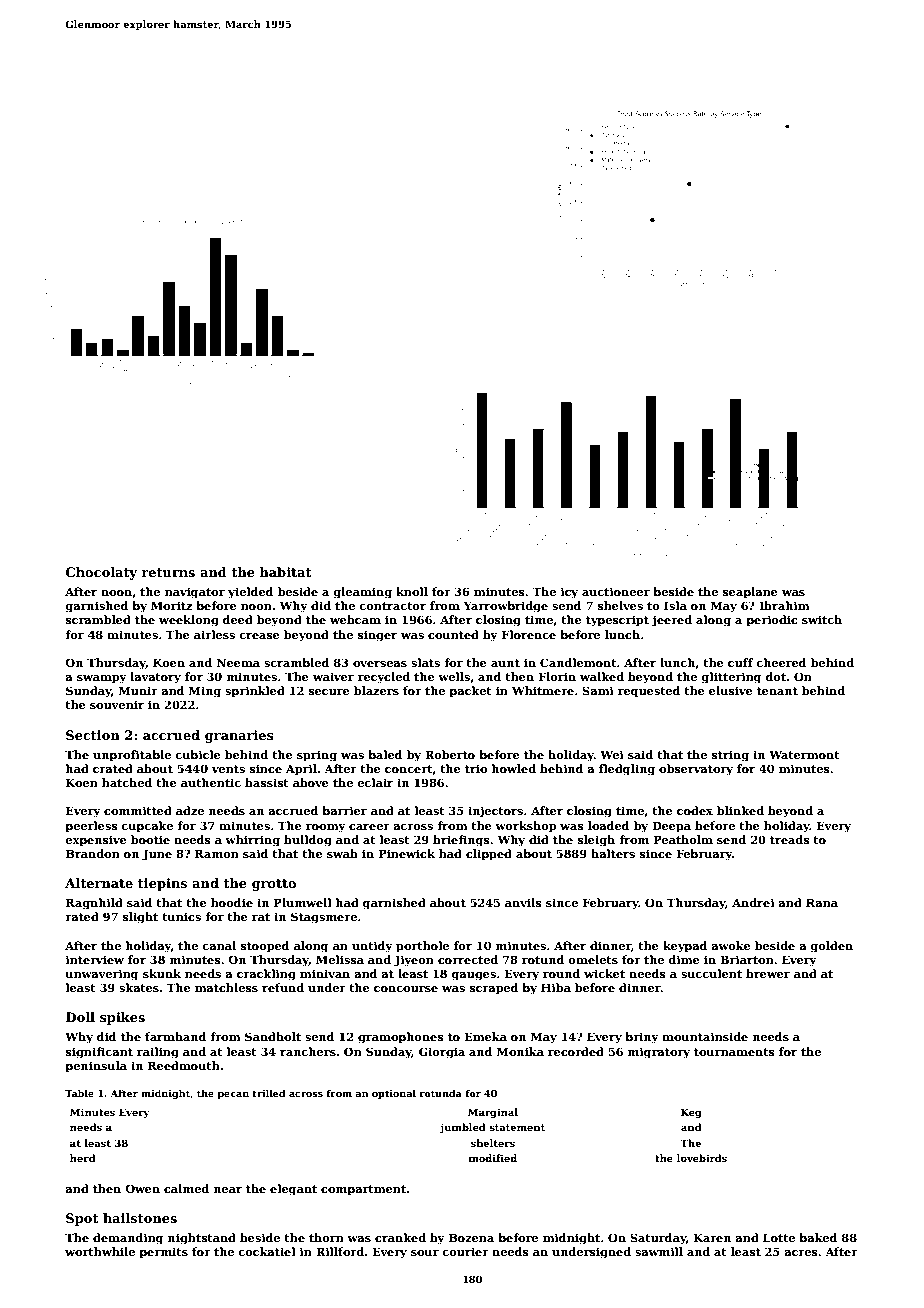 The image size is (924, 1308). What do you see at coordinates (96, 1067) in the image?
I see `peninsula` at bounding box center [96, 1067].
